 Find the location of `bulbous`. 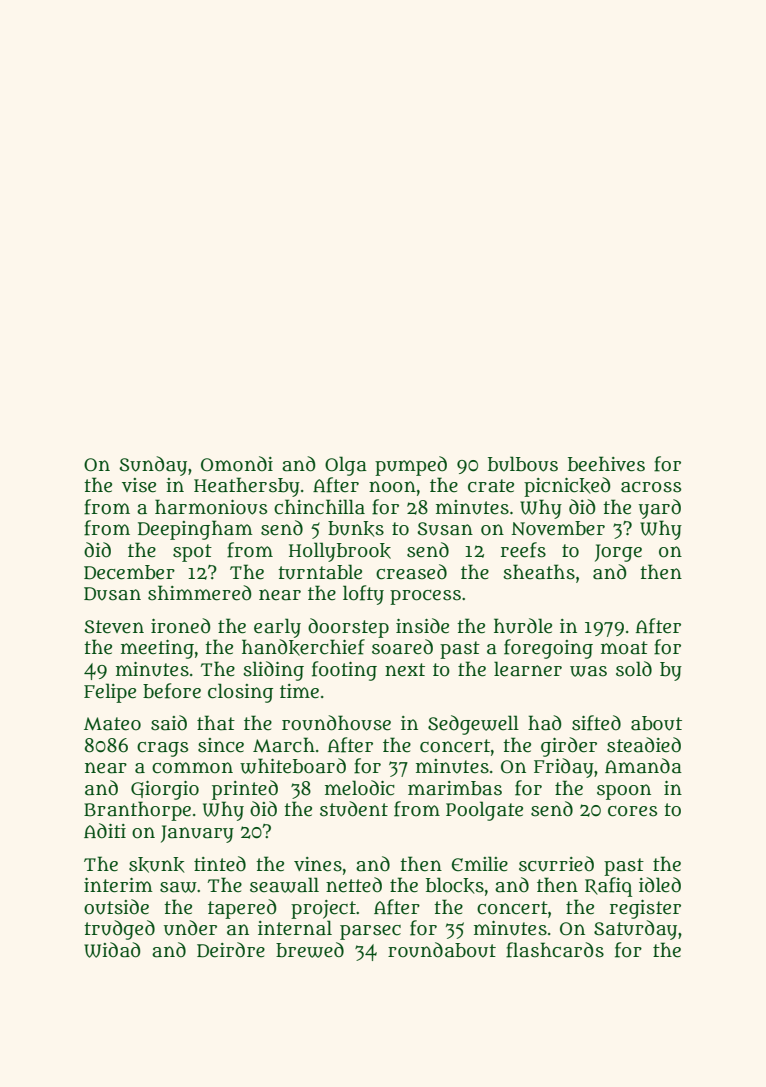

bulbous is located at coordinates (523, 464).
